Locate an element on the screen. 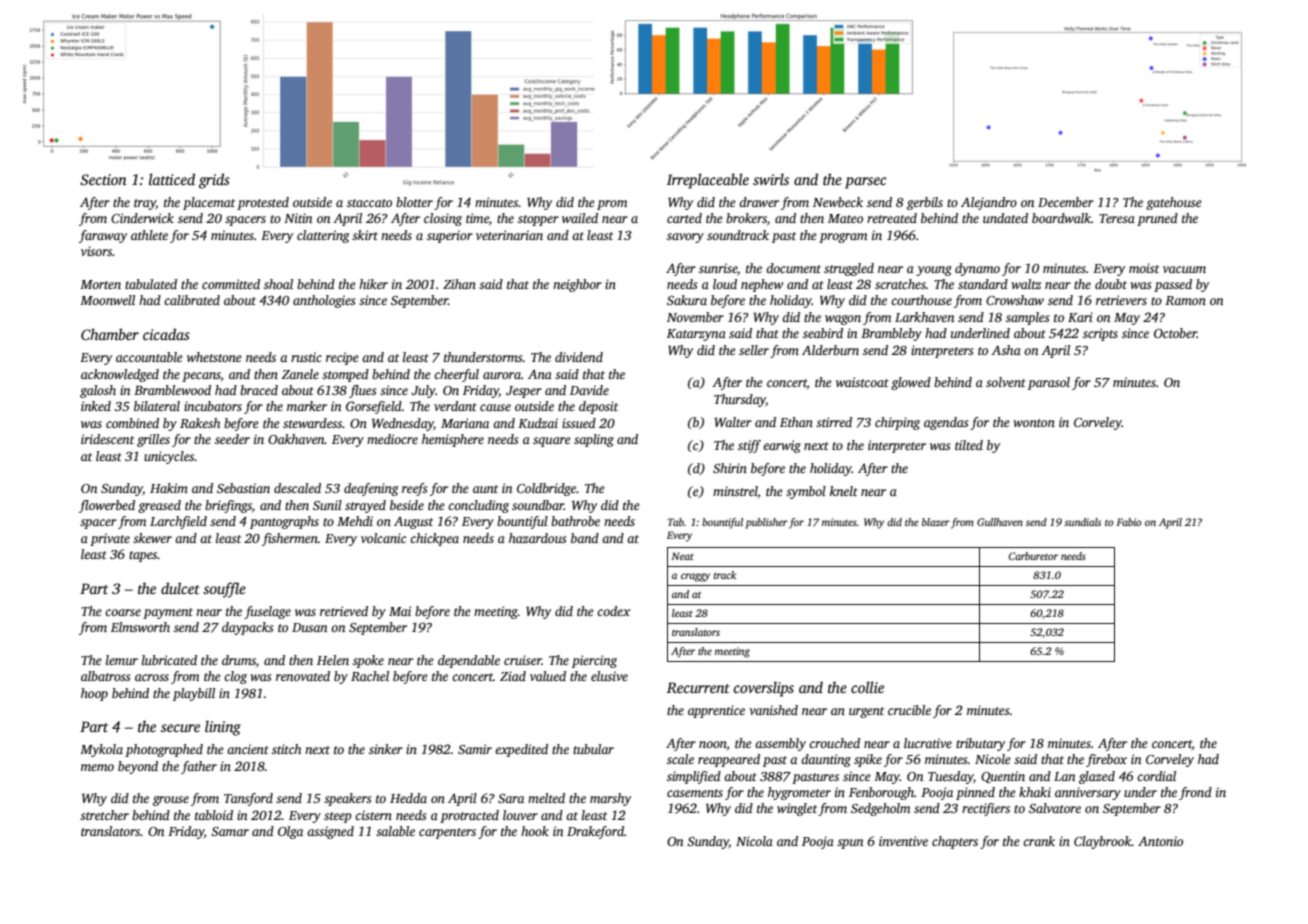 Image resolution: width=1308 pixels, height=924 pixels. codex is located at coordinates (613, 611).
